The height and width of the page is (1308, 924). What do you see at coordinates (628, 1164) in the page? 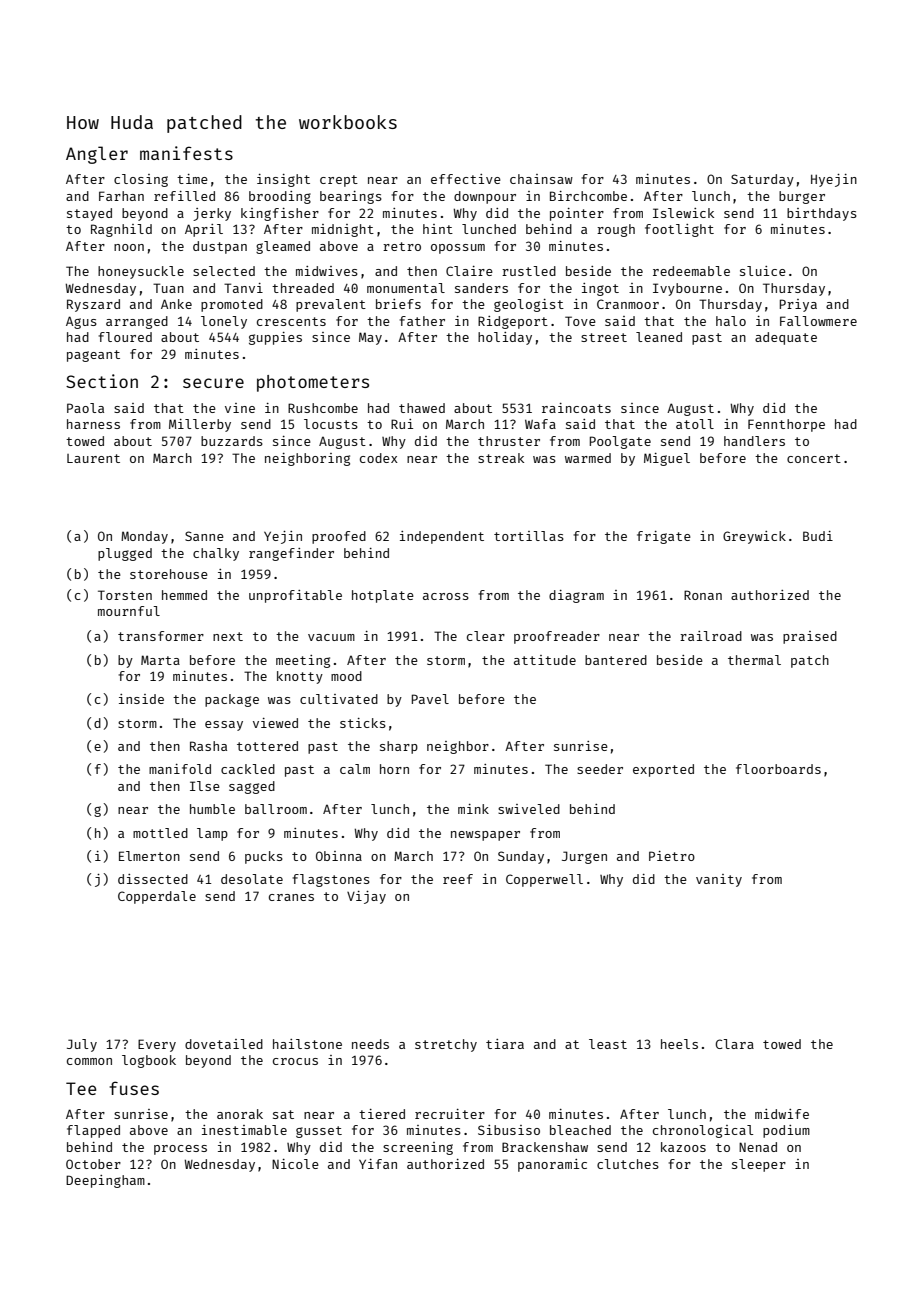
I see `clutches` at bounding box center [628, 1164].
